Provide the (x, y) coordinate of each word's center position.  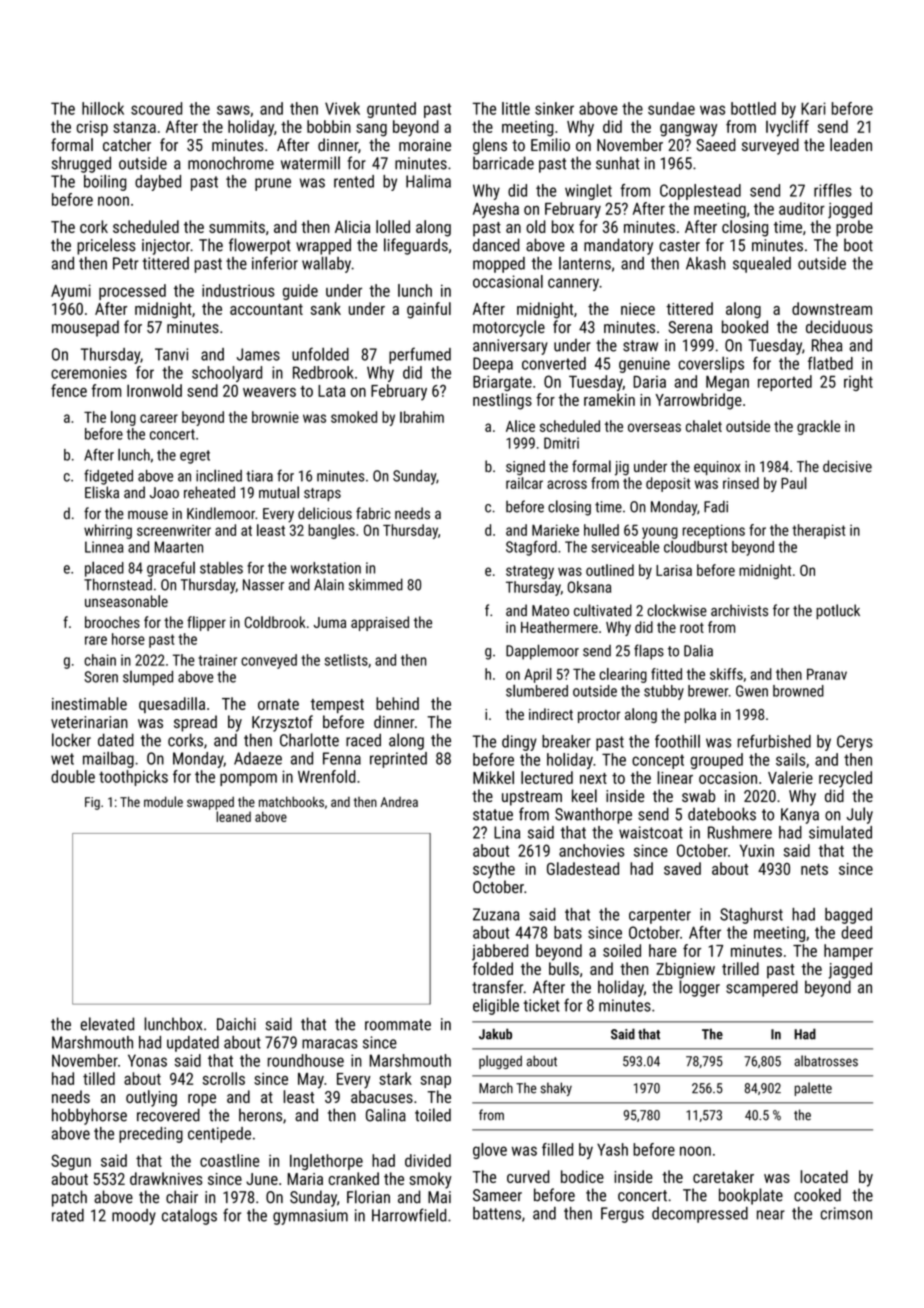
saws (233, 110)
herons (260, 1115)
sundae (671, 108)
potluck (838, 611)
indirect (551, 714)
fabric (373, 513)
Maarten (179, 547)
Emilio (550, 144)
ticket (541, 1005)
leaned (233, 816)
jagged (850, 970)
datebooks (722, 814)
